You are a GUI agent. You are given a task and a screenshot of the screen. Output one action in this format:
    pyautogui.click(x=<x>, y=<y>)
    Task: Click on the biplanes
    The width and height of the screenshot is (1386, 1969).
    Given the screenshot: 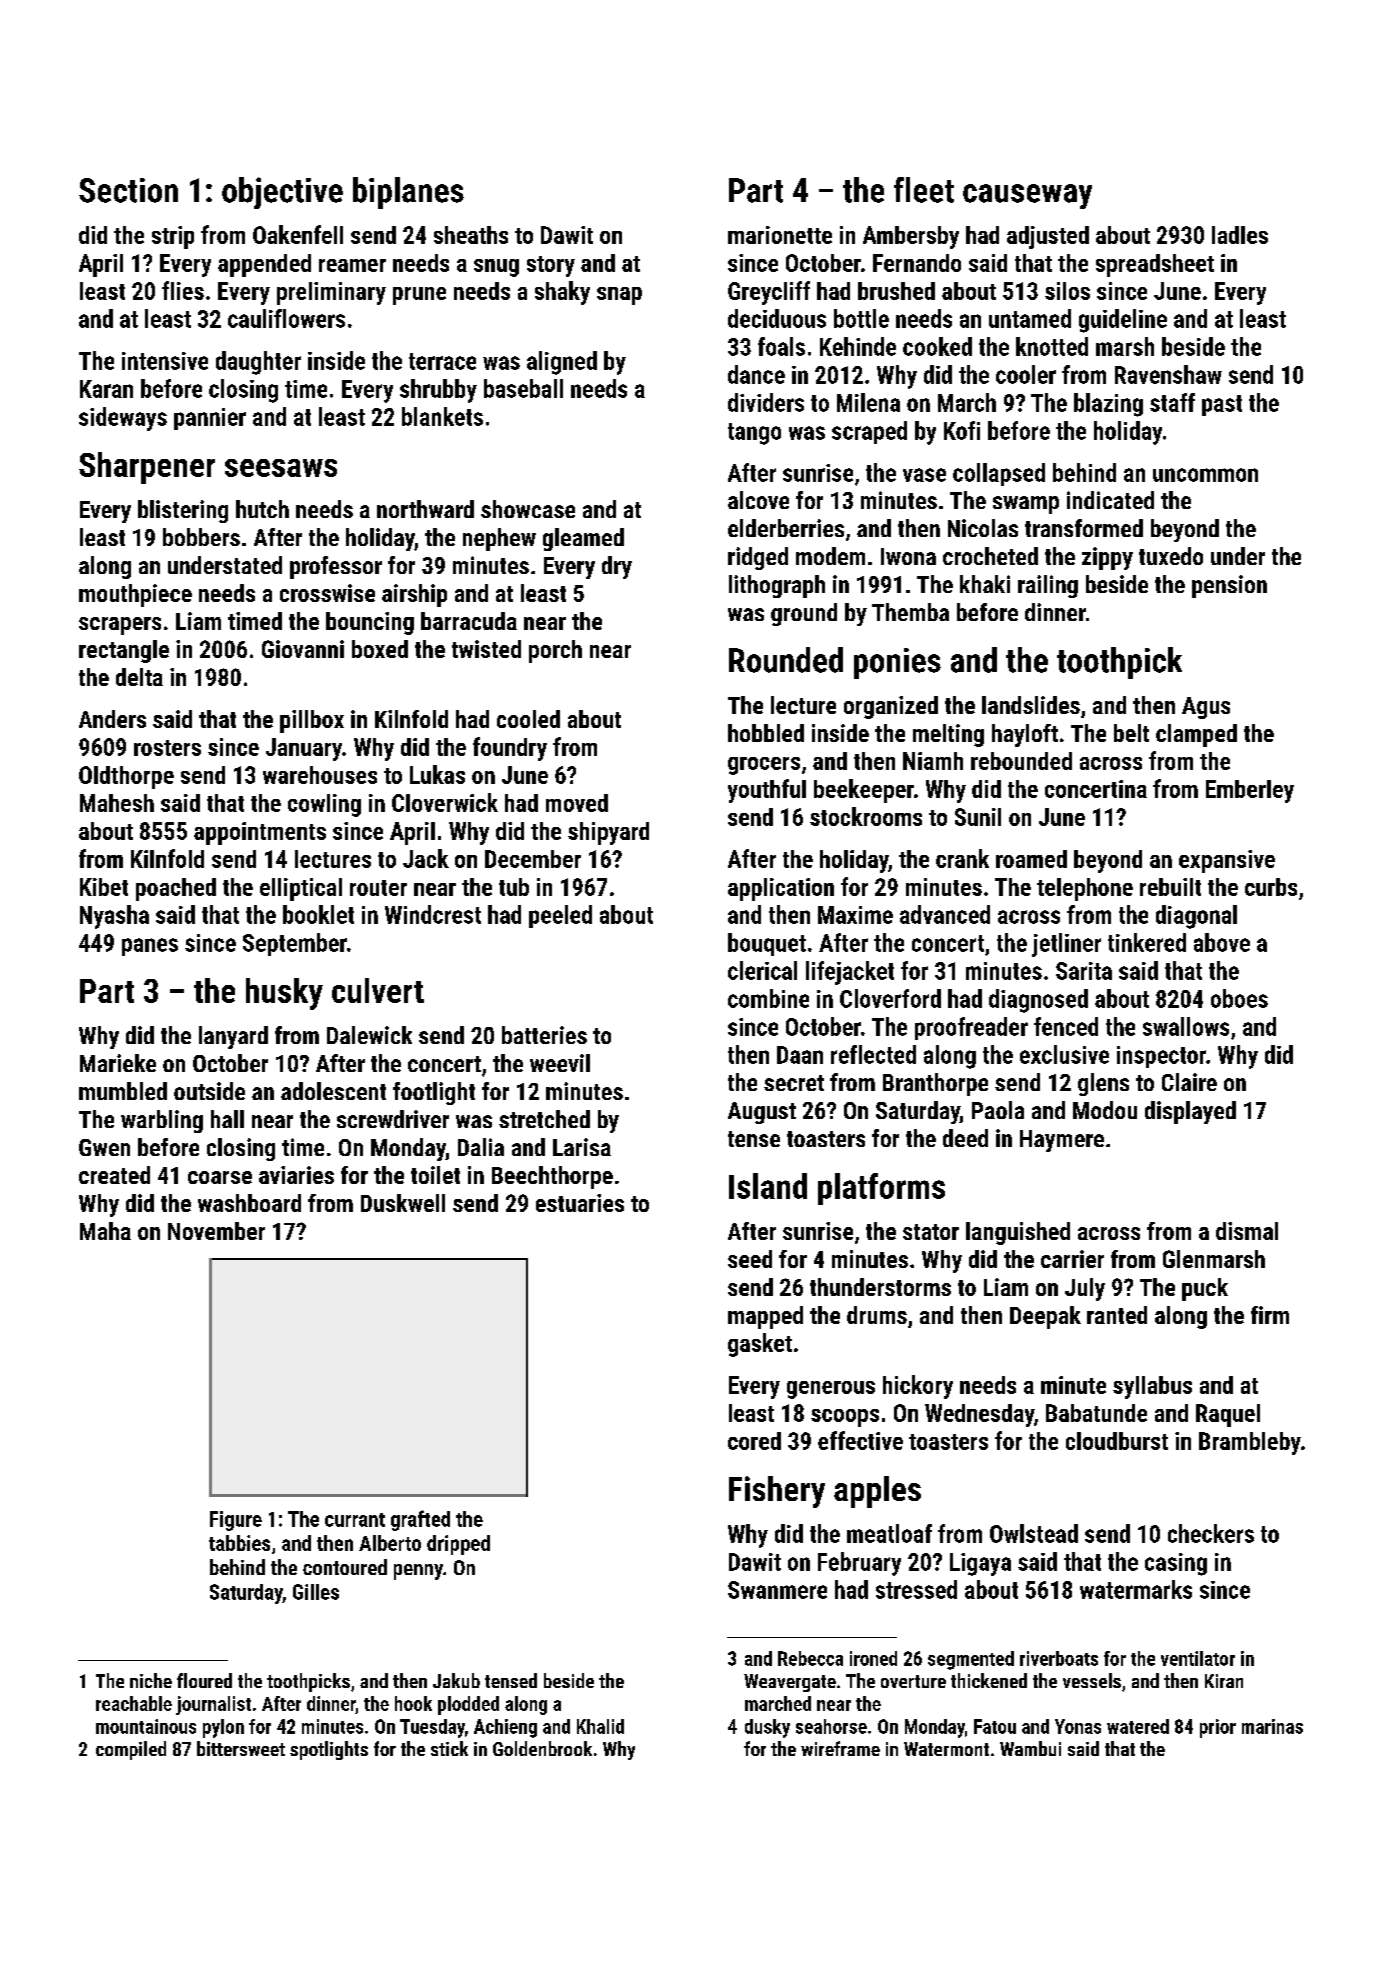 What is the action you would take?
    pyautogui.click(x=408, y=193)
